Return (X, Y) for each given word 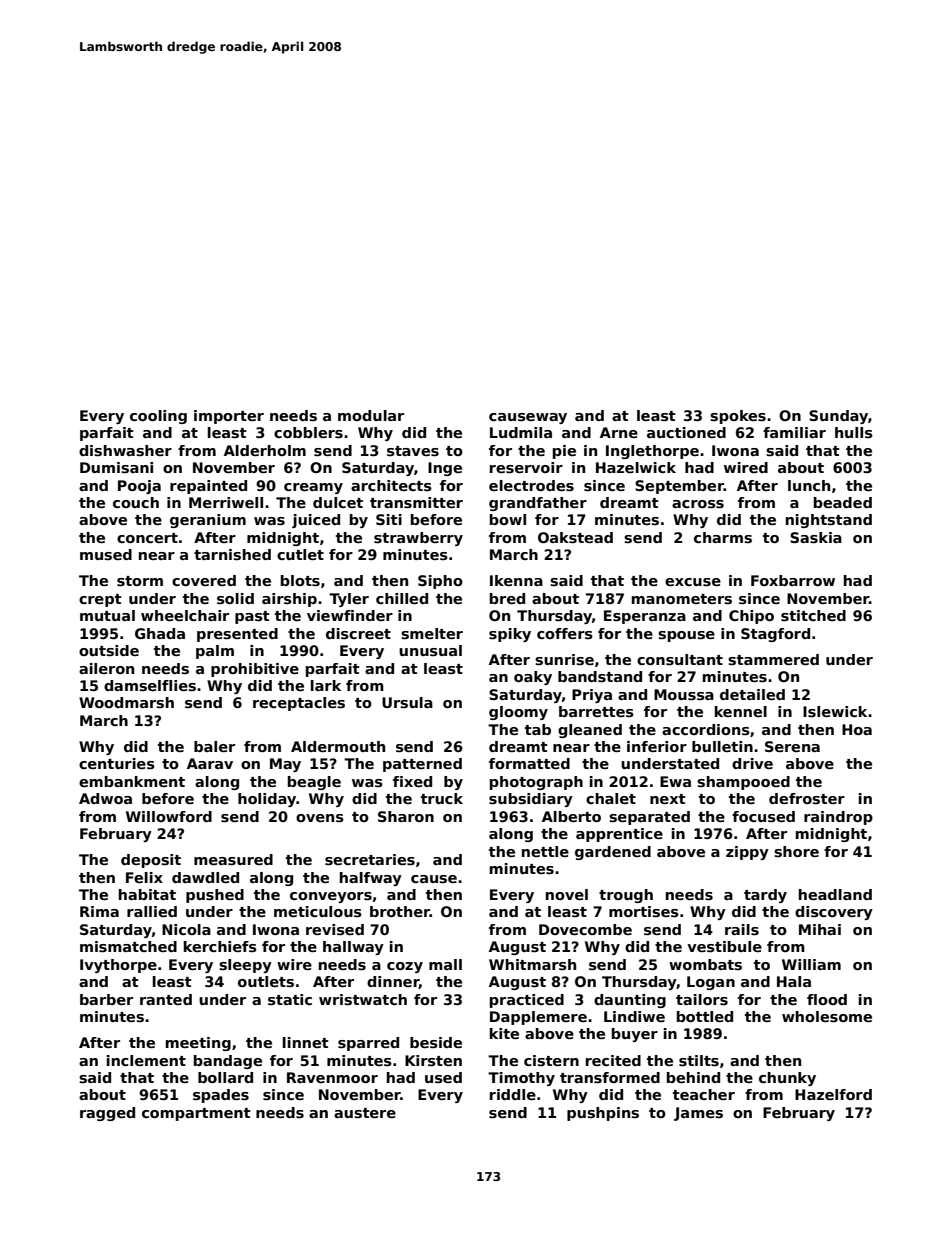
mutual (107, 615)
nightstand (829, 521)
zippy (747, 853)
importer (229, 417)
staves (413, 451)
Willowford (169, 816)
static (290, 999)
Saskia (816, 537)
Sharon (406, 816)
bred (507, 598)
